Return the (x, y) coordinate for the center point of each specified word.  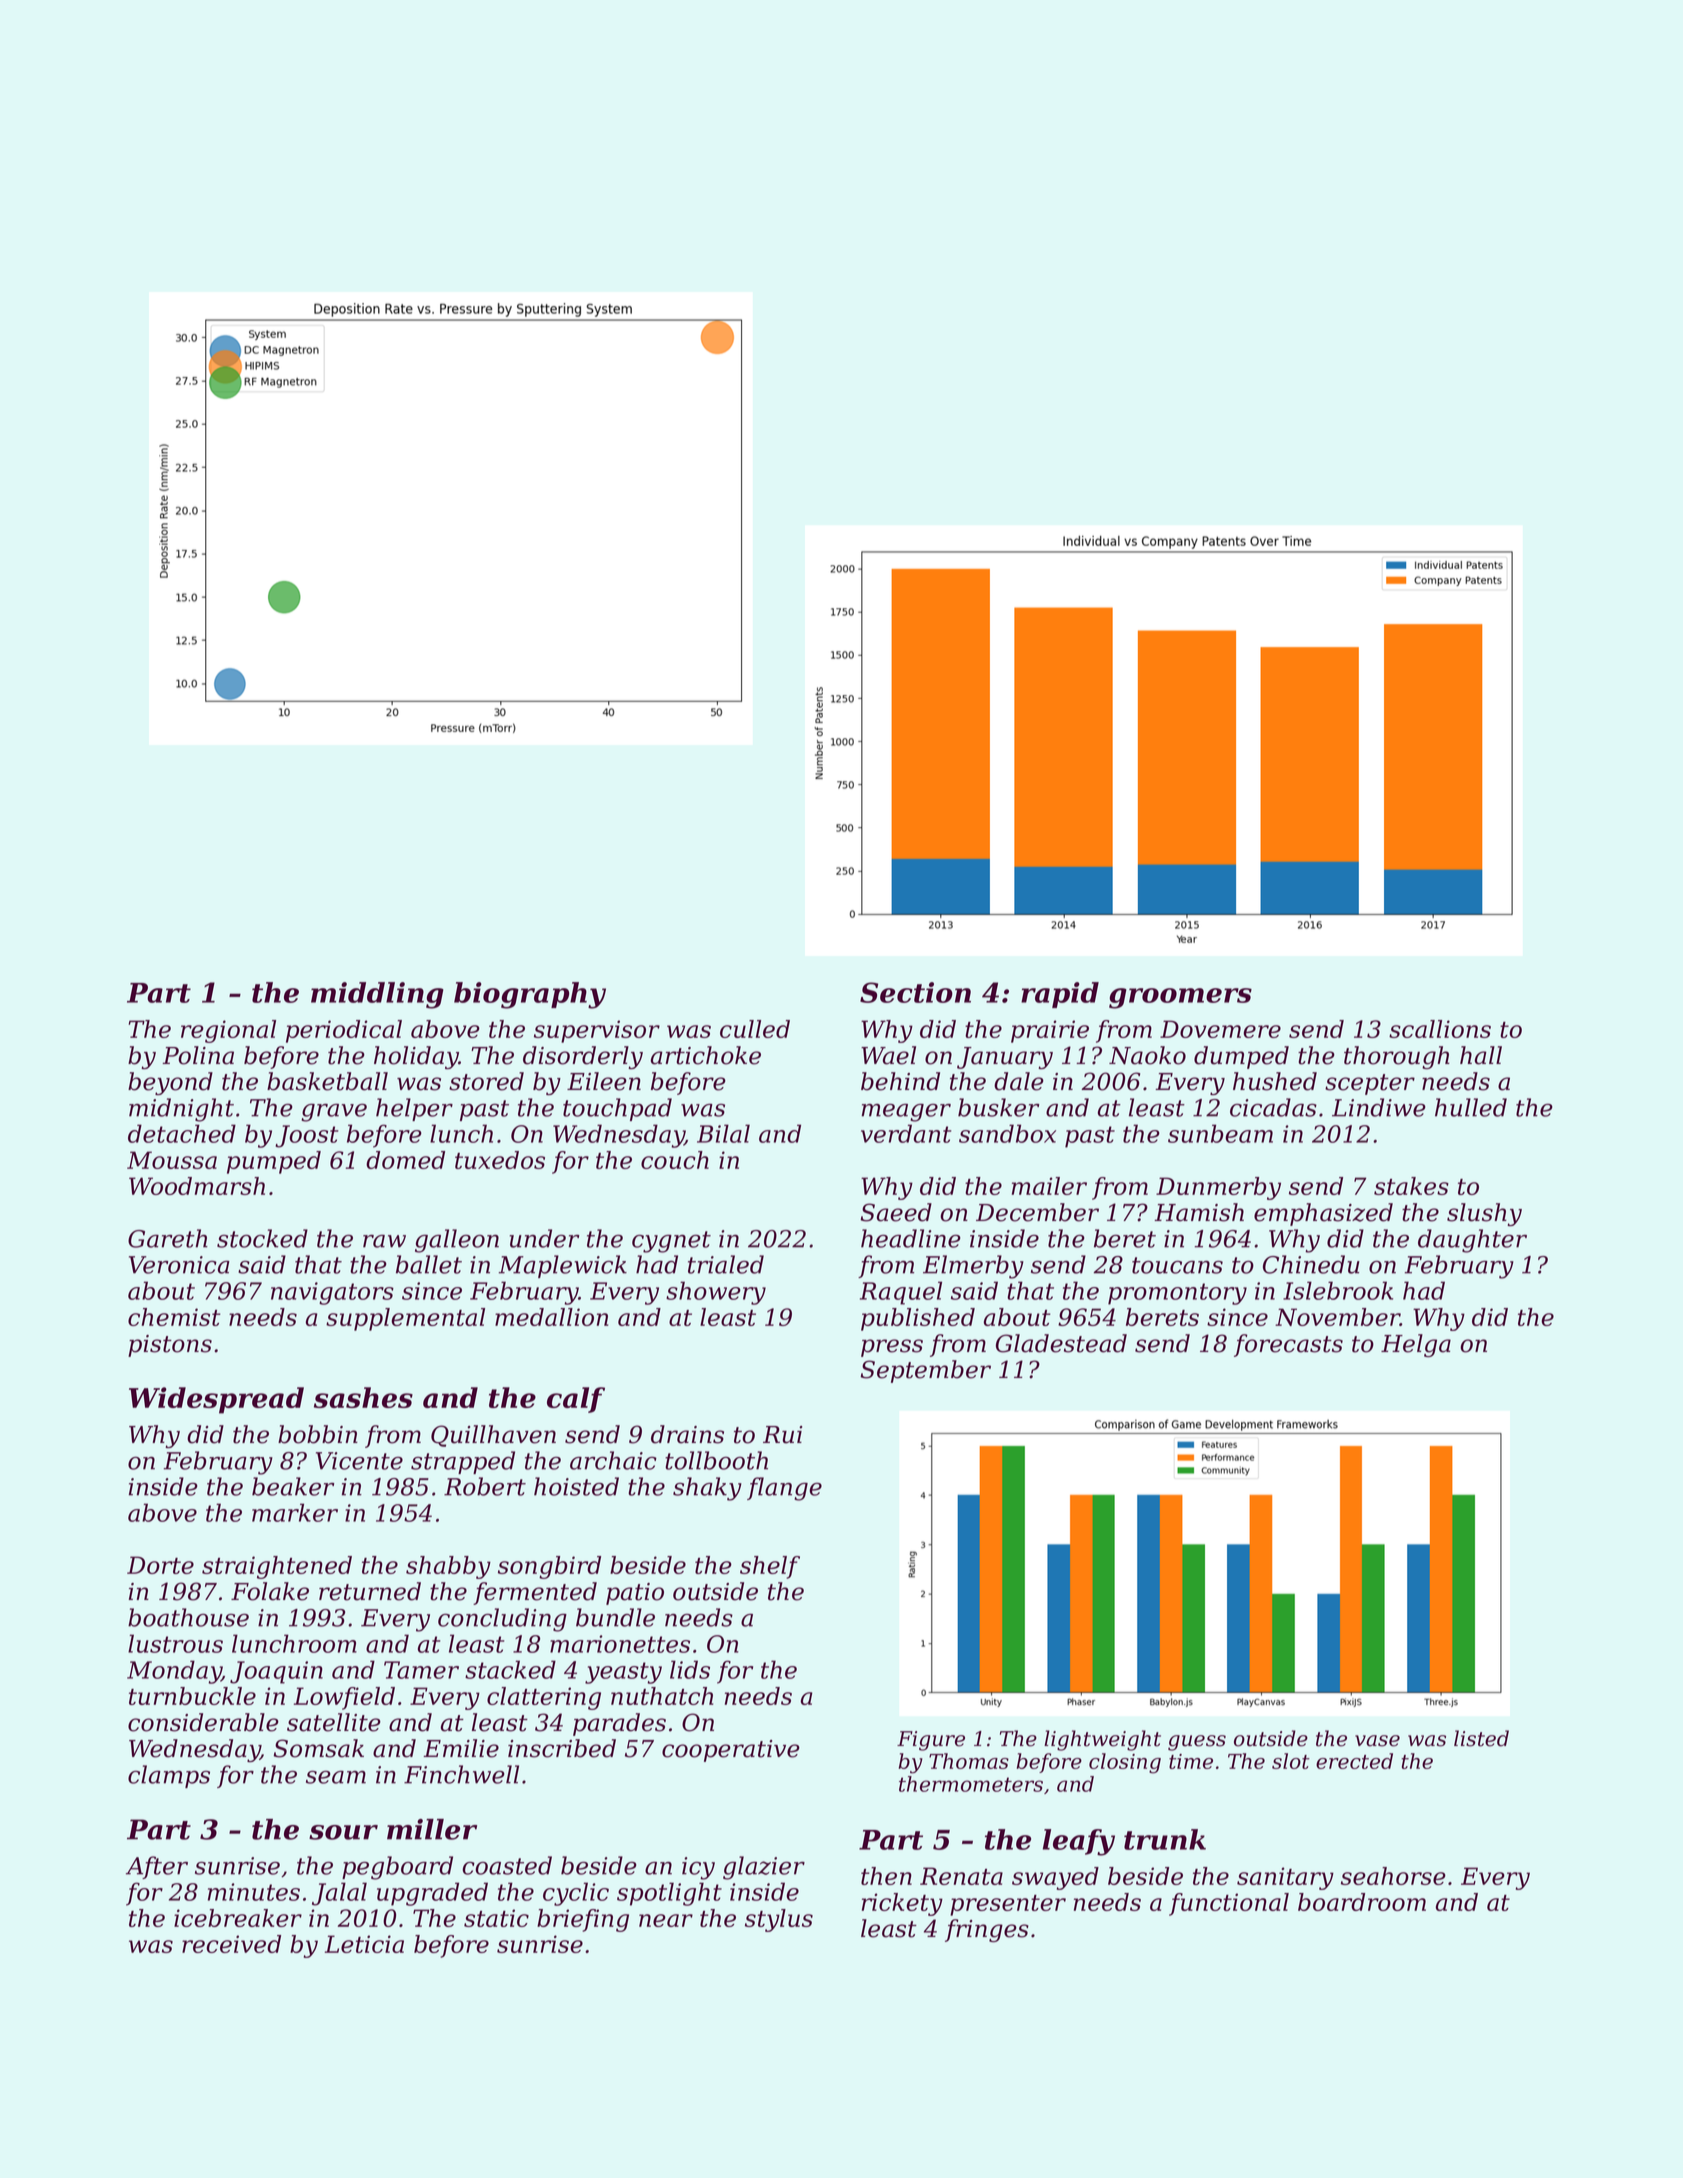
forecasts (1288, 1345)
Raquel (901, 1293)
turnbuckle (192, 1696)
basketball (327, 1081)
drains (687, 1434)
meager (906, 1112)
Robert (485, 1486)
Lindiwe (1379, 1107)
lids (690, 1669)
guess (1197, 1743)
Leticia (364, 1944)
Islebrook (1338, 1290)
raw (384, 1241)
